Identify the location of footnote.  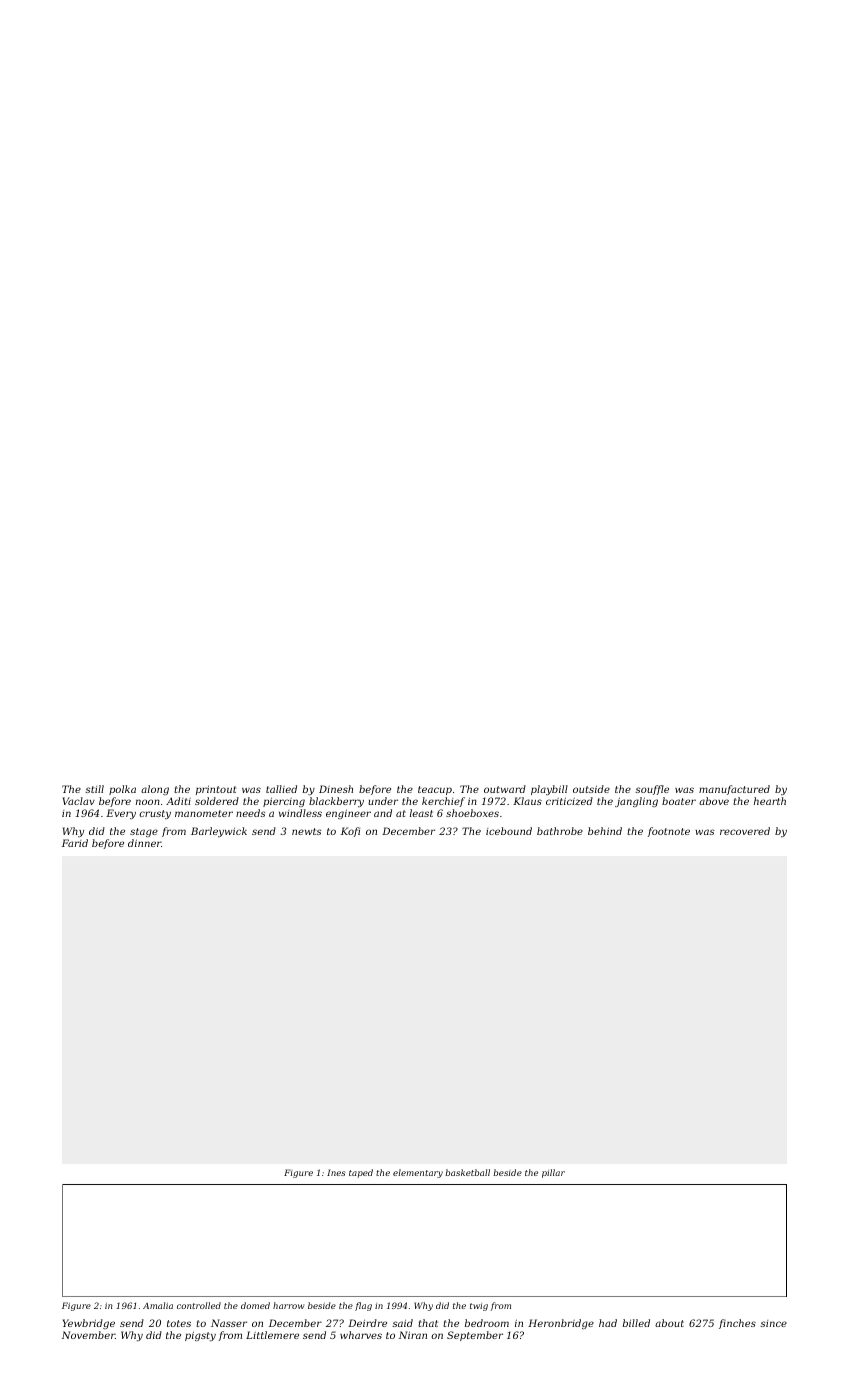
(669, 832).
